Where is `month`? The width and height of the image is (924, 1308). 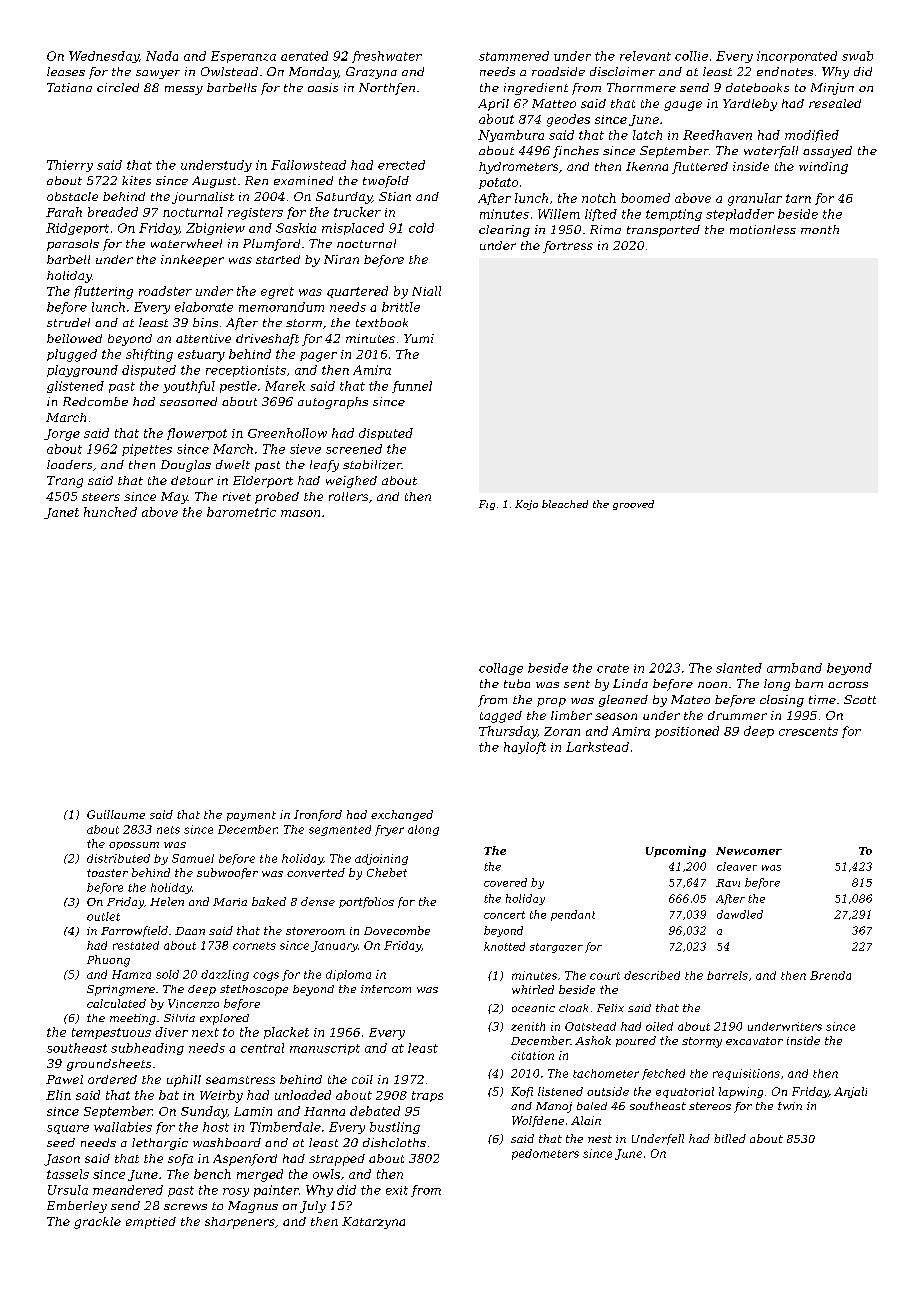
month is located at coordinates (820, 229).
